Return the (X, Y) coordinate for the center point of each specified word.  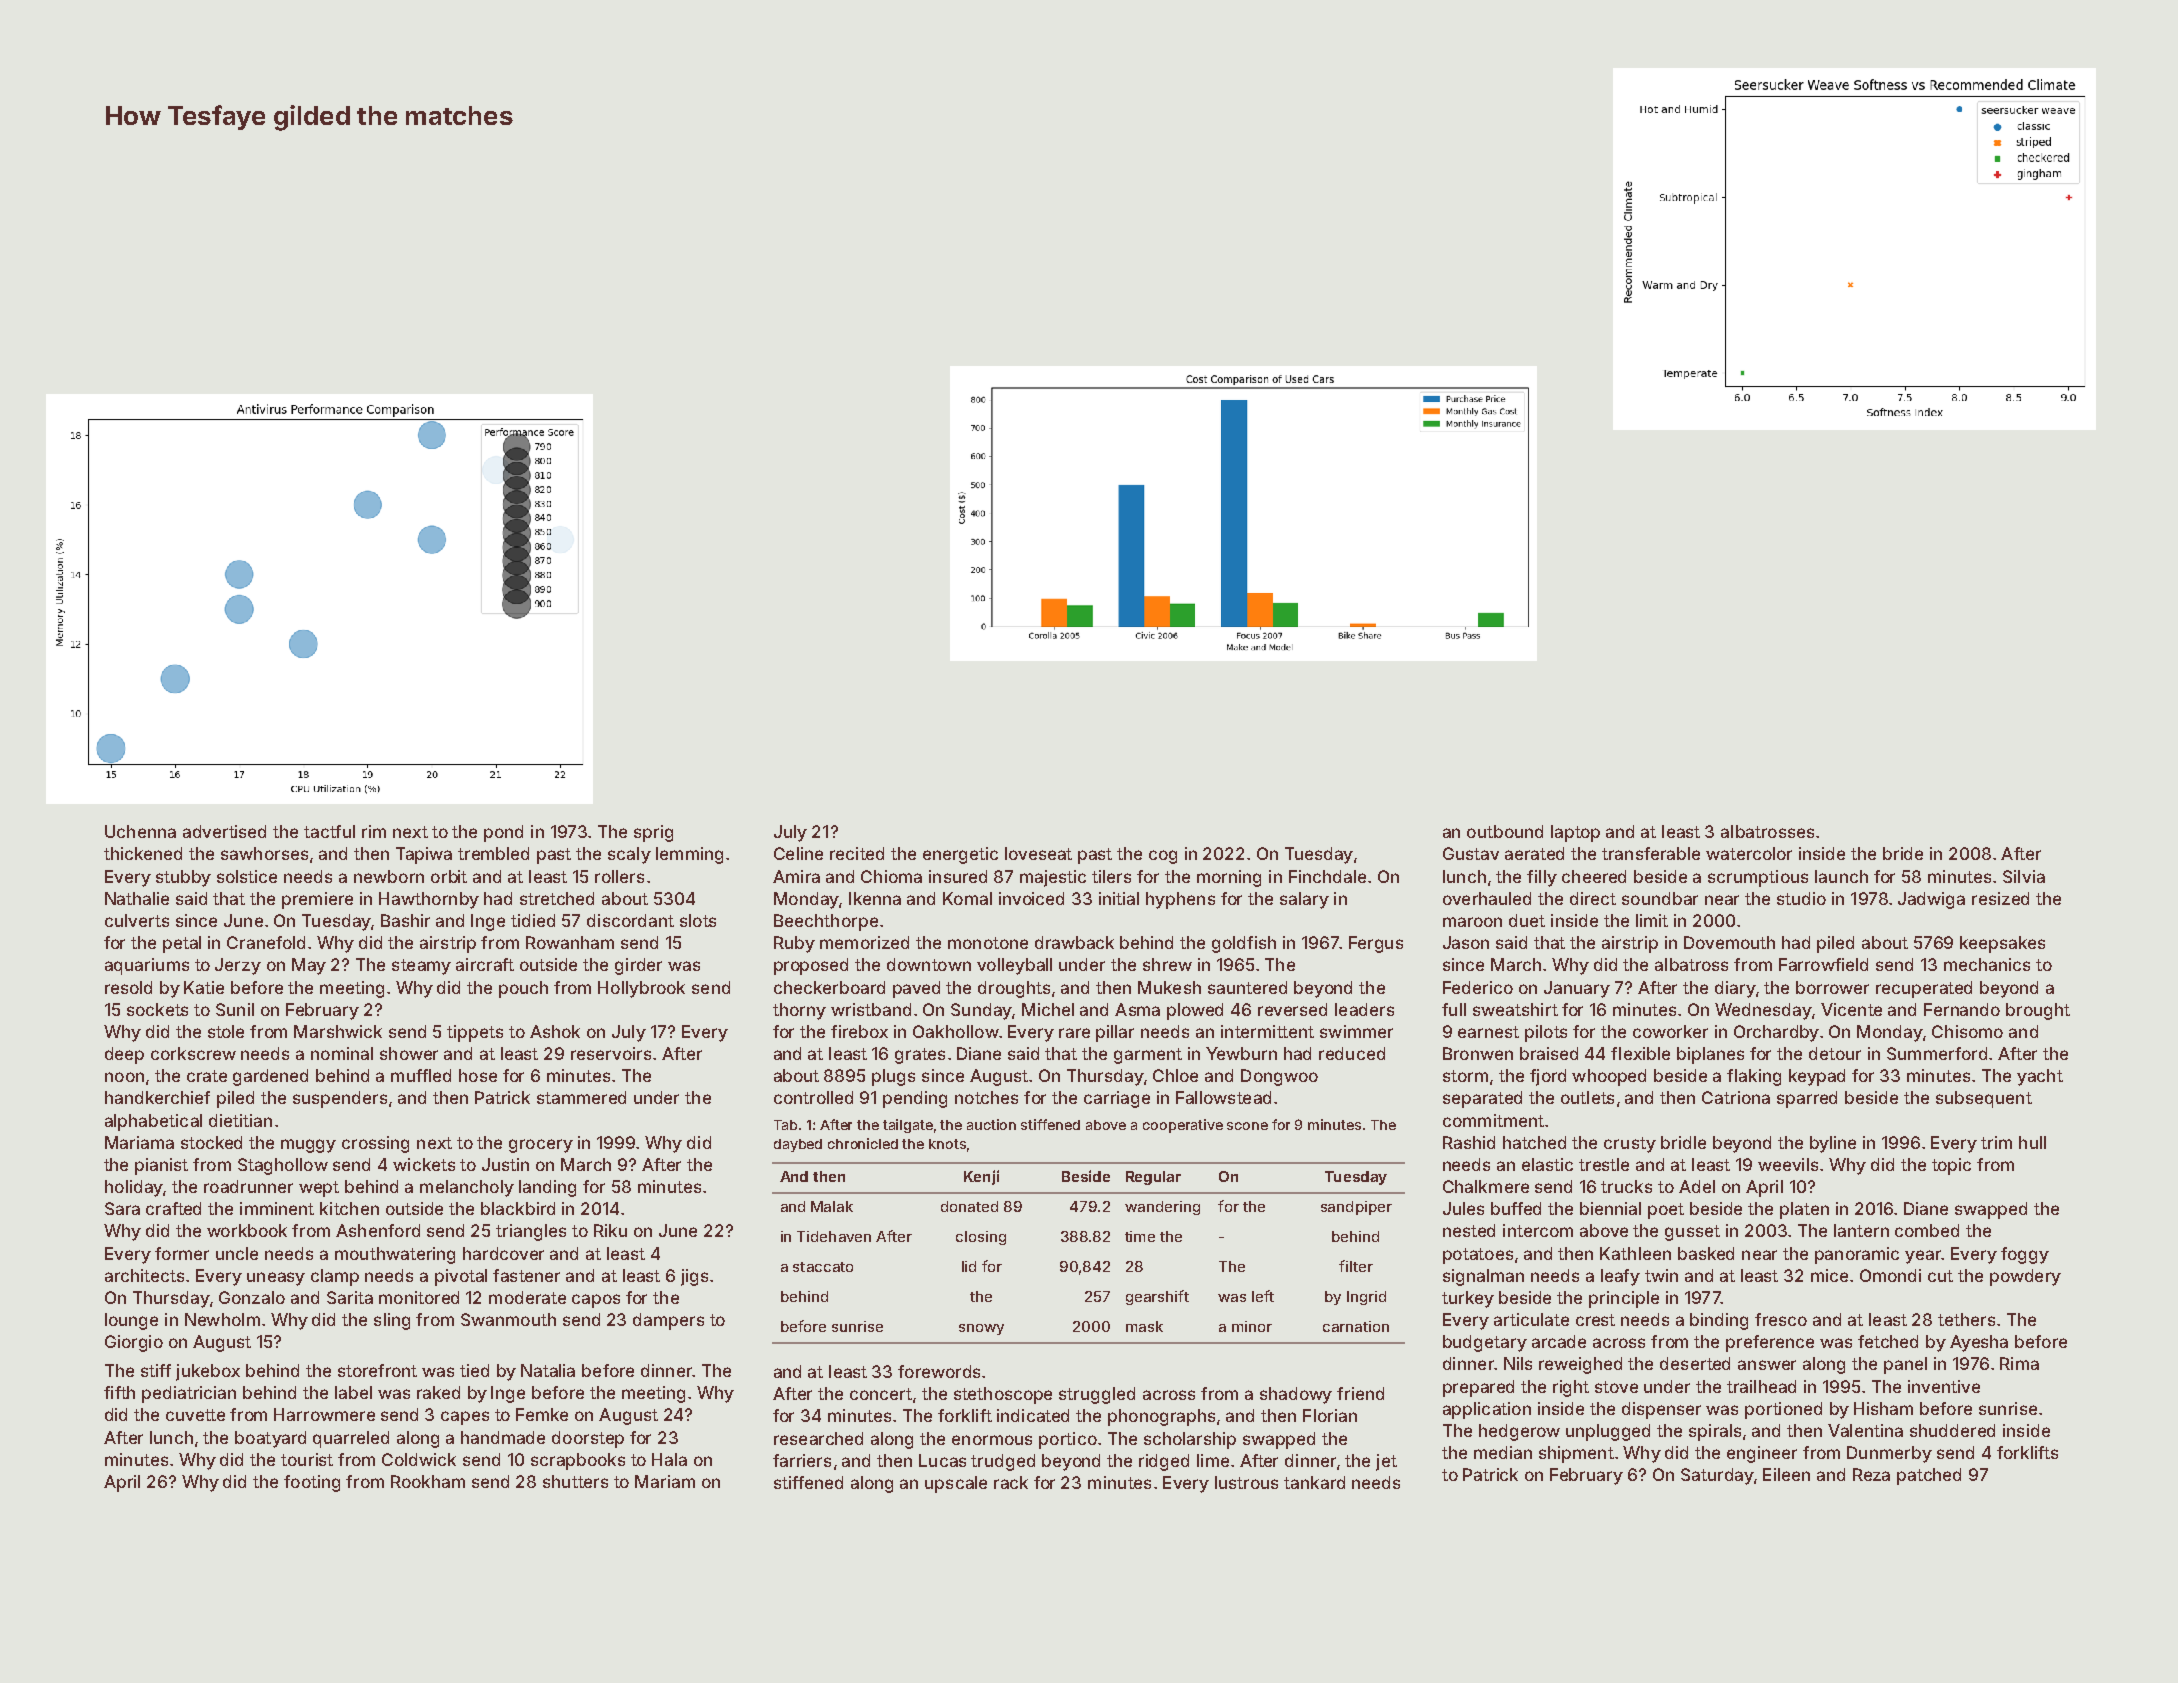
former (182, 1253)
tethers (1966, 1319)
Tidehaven (834, 1236)
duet (1527, 920)
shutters (575, 1481)
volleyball (1014, 966)
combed (1927, 1230)
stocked (211, 1142)
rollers (619, 876)
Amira (796, 876)
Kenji (981, 1177)
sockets (157, 1009)
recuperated (1924, 989)
